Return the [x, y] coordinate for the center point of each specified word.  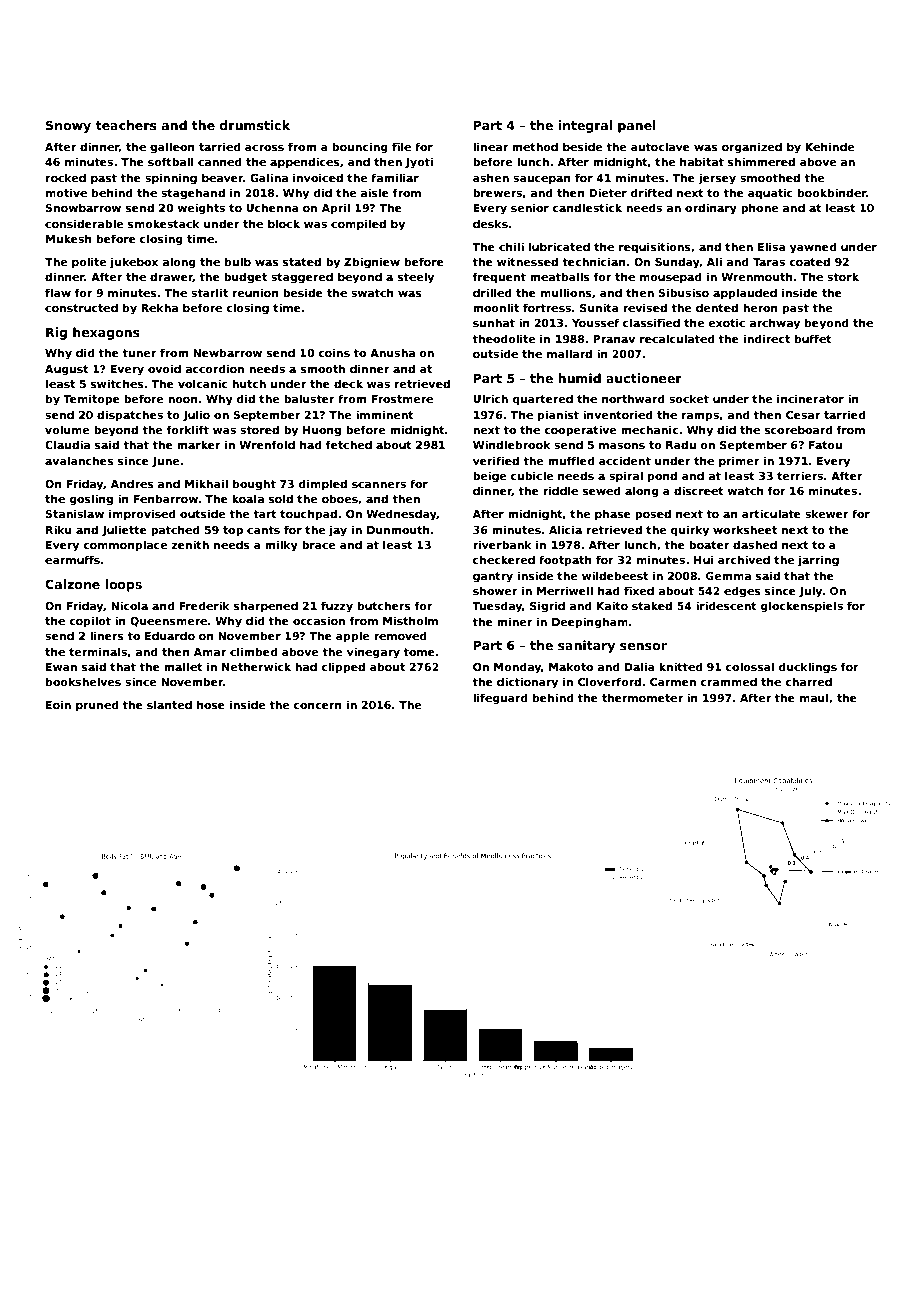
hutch [249, 383]
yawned [813, 248]
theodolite [503, 338]
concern [318, 706]
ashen [491, 177]
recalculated [677, 338]
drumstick [255, 125]
